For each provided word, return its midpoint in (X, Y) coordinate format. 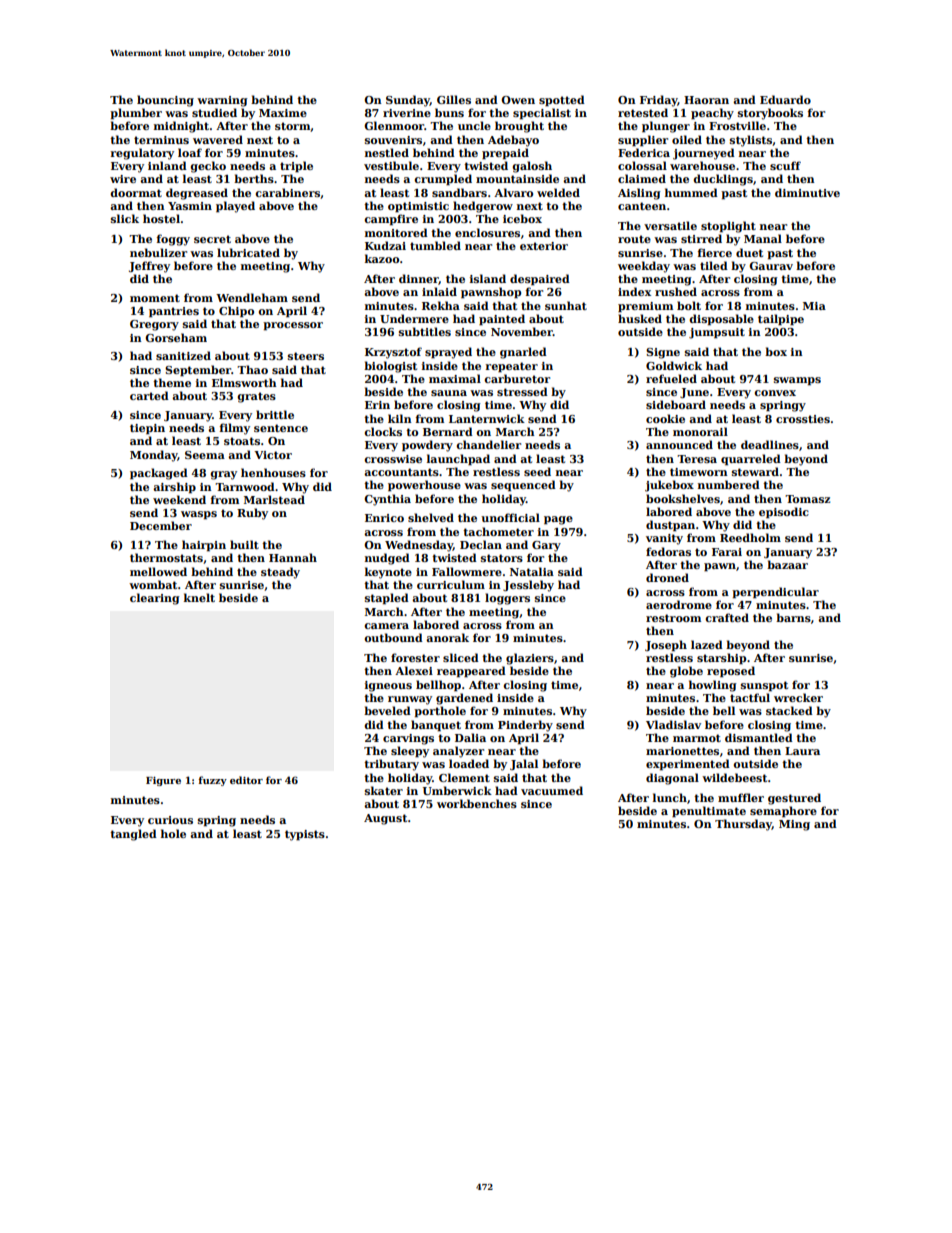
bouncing (165, 101)
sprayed (448, 353)
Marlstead (274, 499)
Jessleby (528, 586)
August (385, 819)
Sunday (408, 101)
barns (793, 617)
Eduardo (785, 99)
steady (280, 573)
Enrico (384, 518)
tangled (133, 835)
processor (293, 326)
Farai (727, 552)
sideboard (676, 404)
